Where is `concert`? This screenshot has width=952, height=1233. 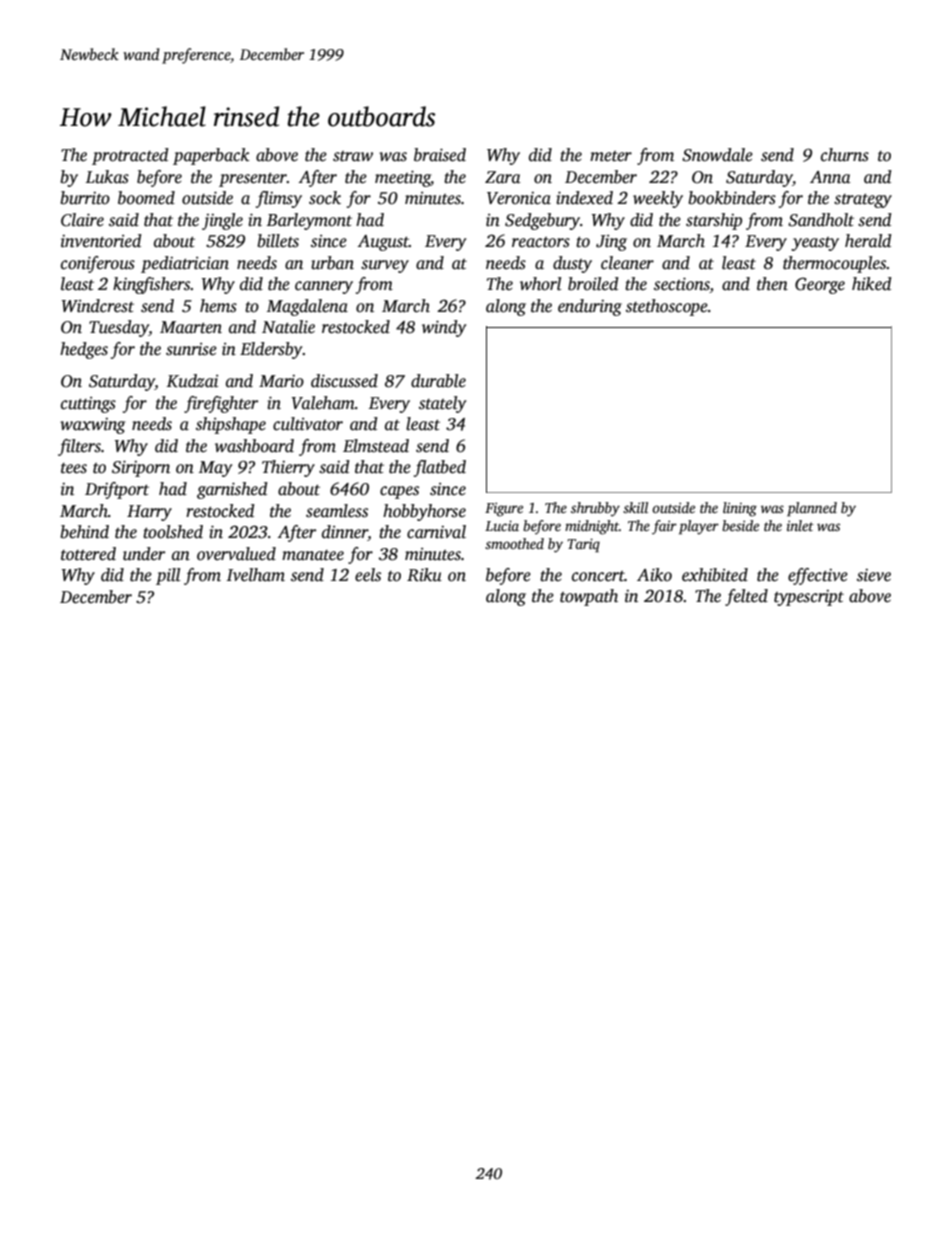
concert is located at coordinates (598, 576).
